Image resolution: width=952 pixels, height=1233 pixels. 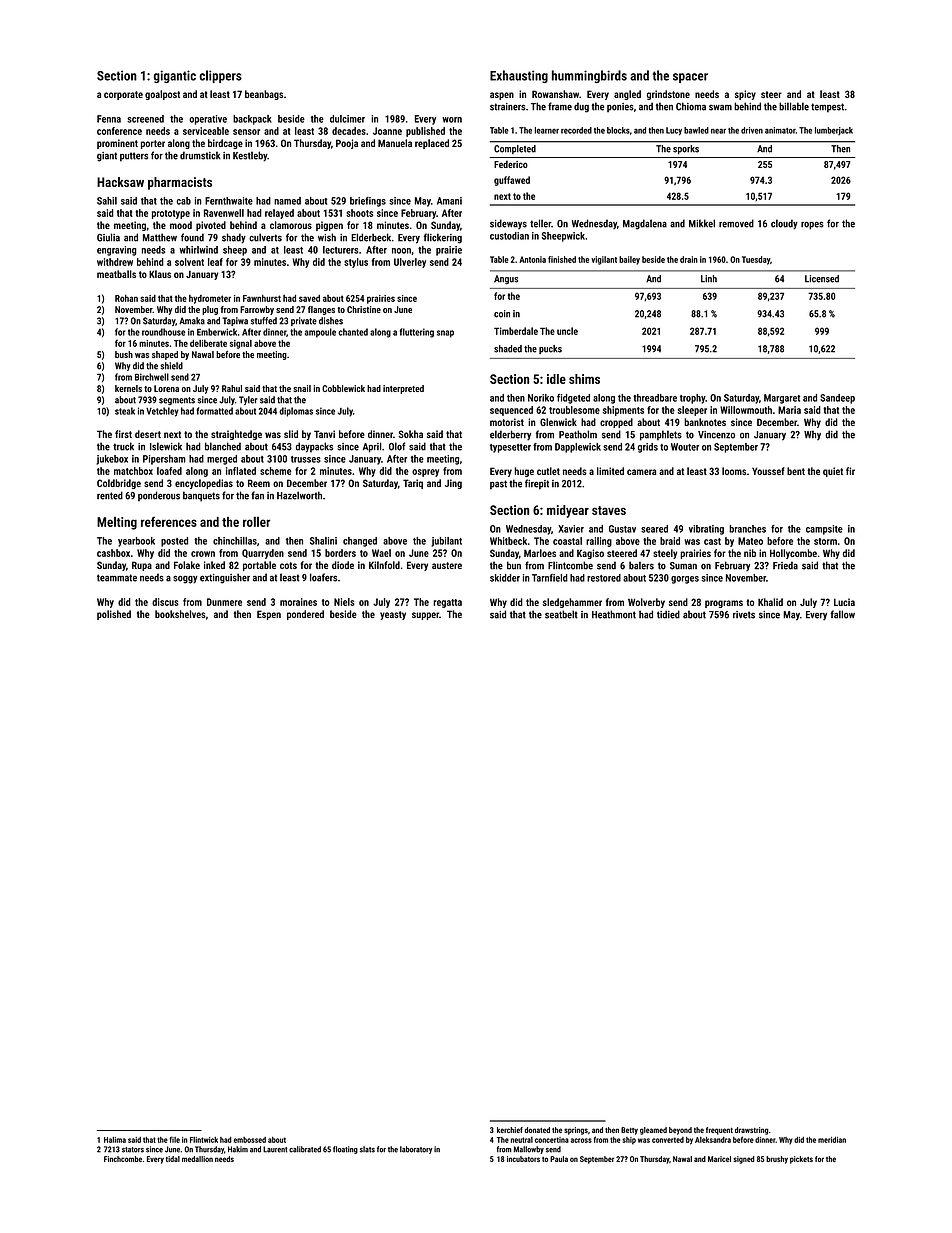 What do you see at coordinates (589, 76) in the screenshot?
I see `hummingbirds` at bounding box center [589, 76].
